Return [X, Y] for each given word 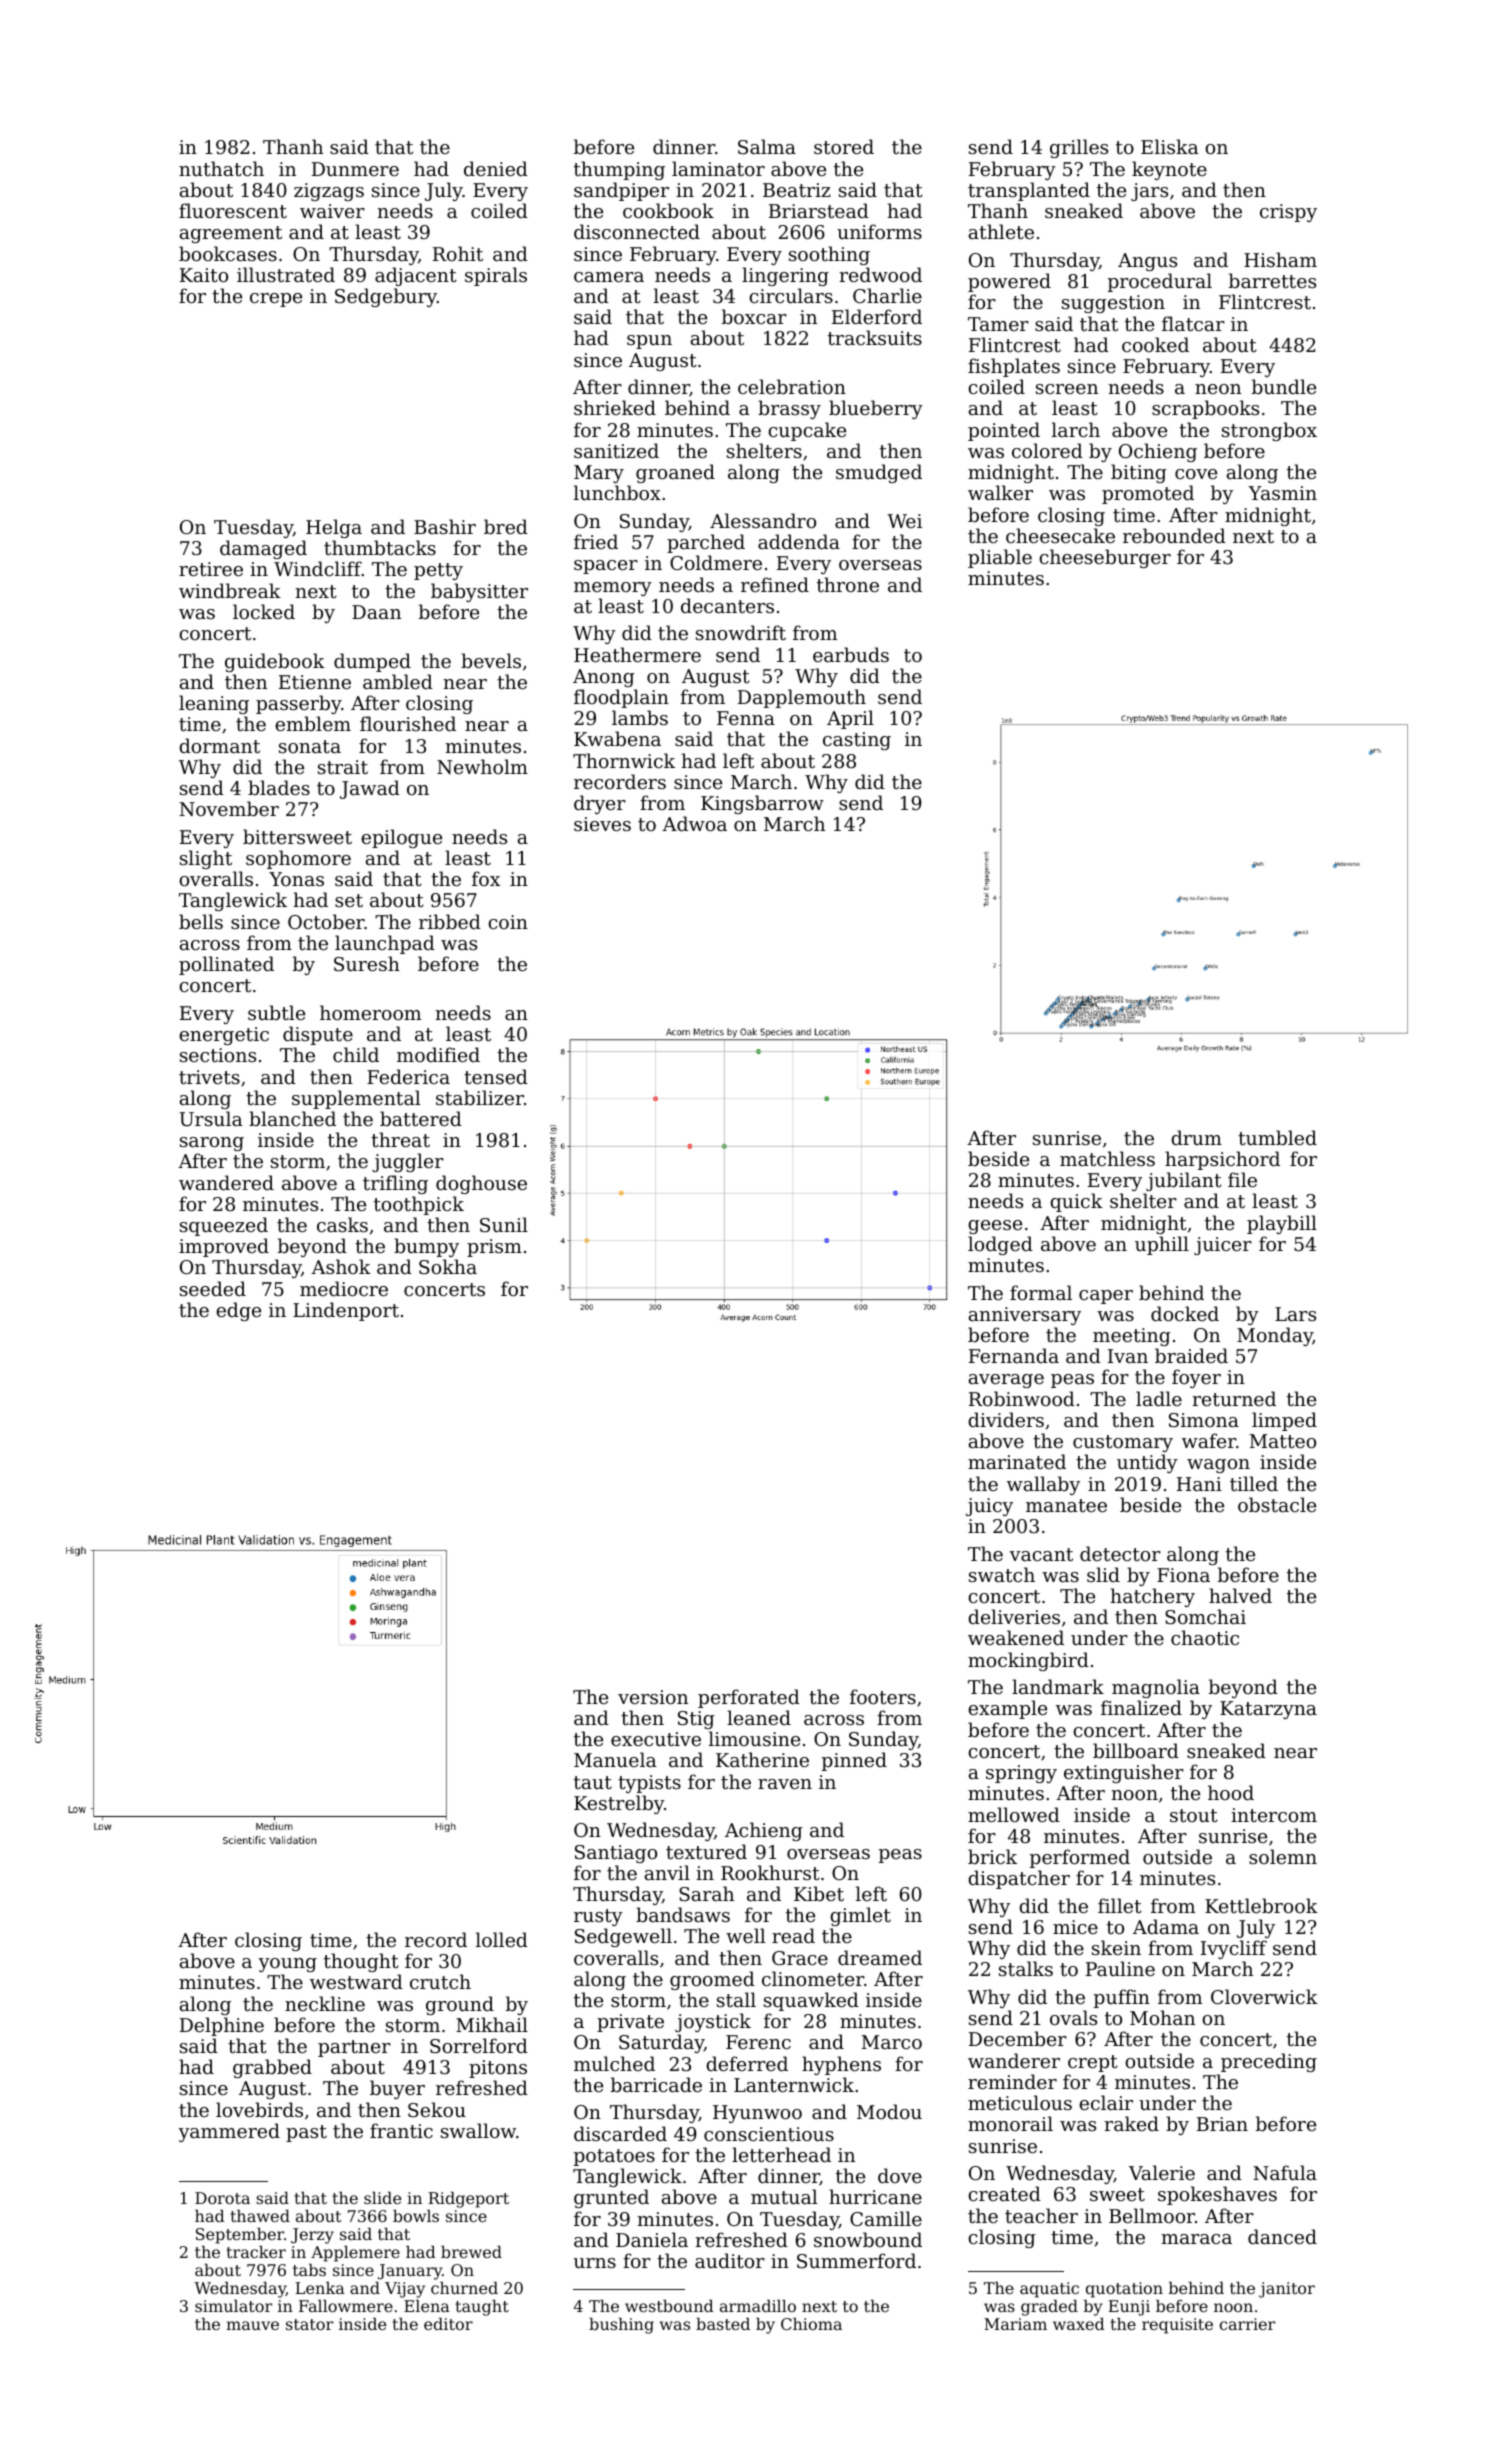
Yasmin [1282, 493]
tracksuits [875, 337]
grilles [1079, 148]
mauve [252, 2325]
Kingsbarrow [762, 804]
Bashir [445, 526]
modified [438, 1054]
